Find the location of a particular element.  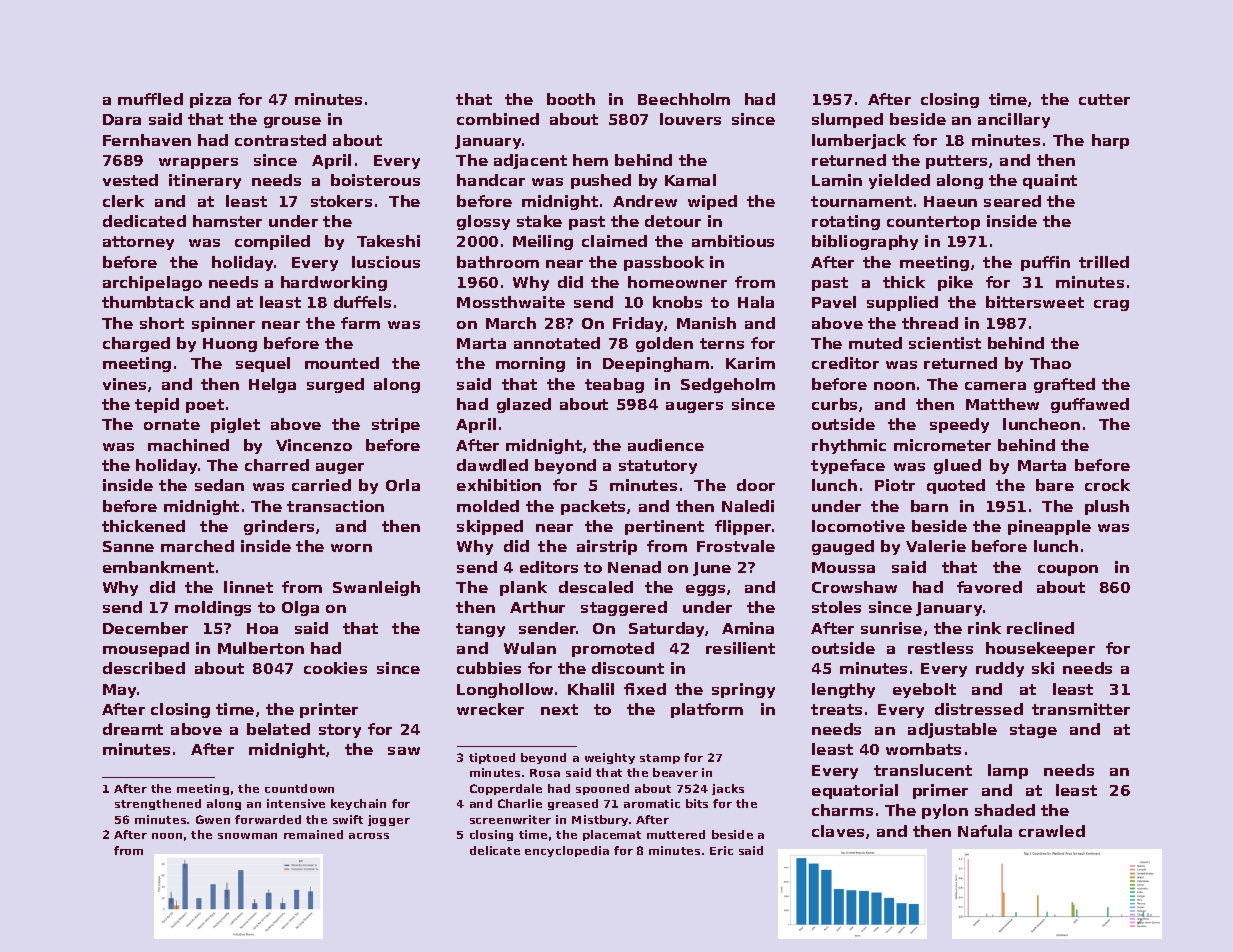

handcar is located at coordinates (491, 180).
